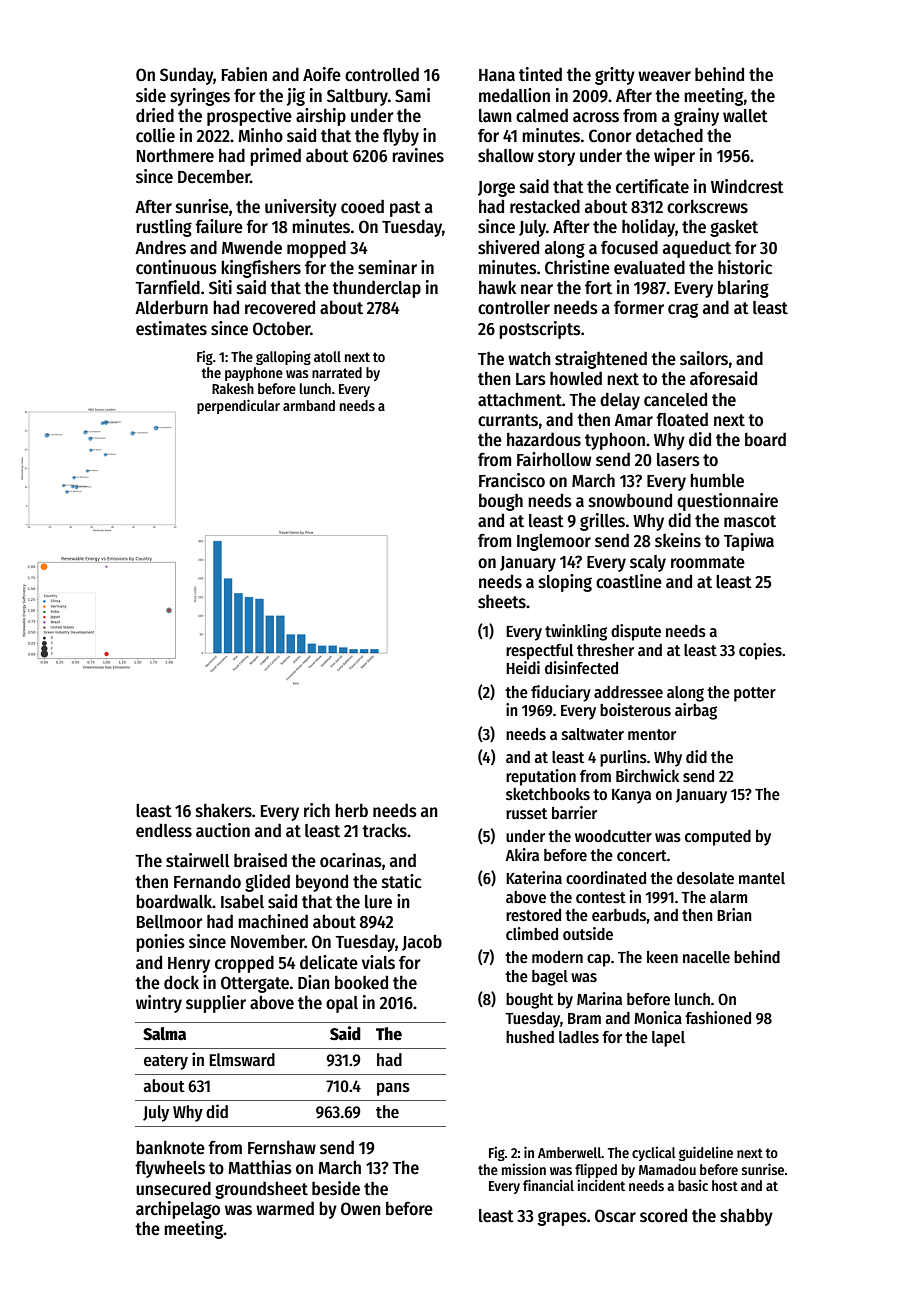 The width and height of the screenshot is (924, 1311). Describe the element at coordinates (382, 74) in the screenshot. I see `controlled` at that location.
